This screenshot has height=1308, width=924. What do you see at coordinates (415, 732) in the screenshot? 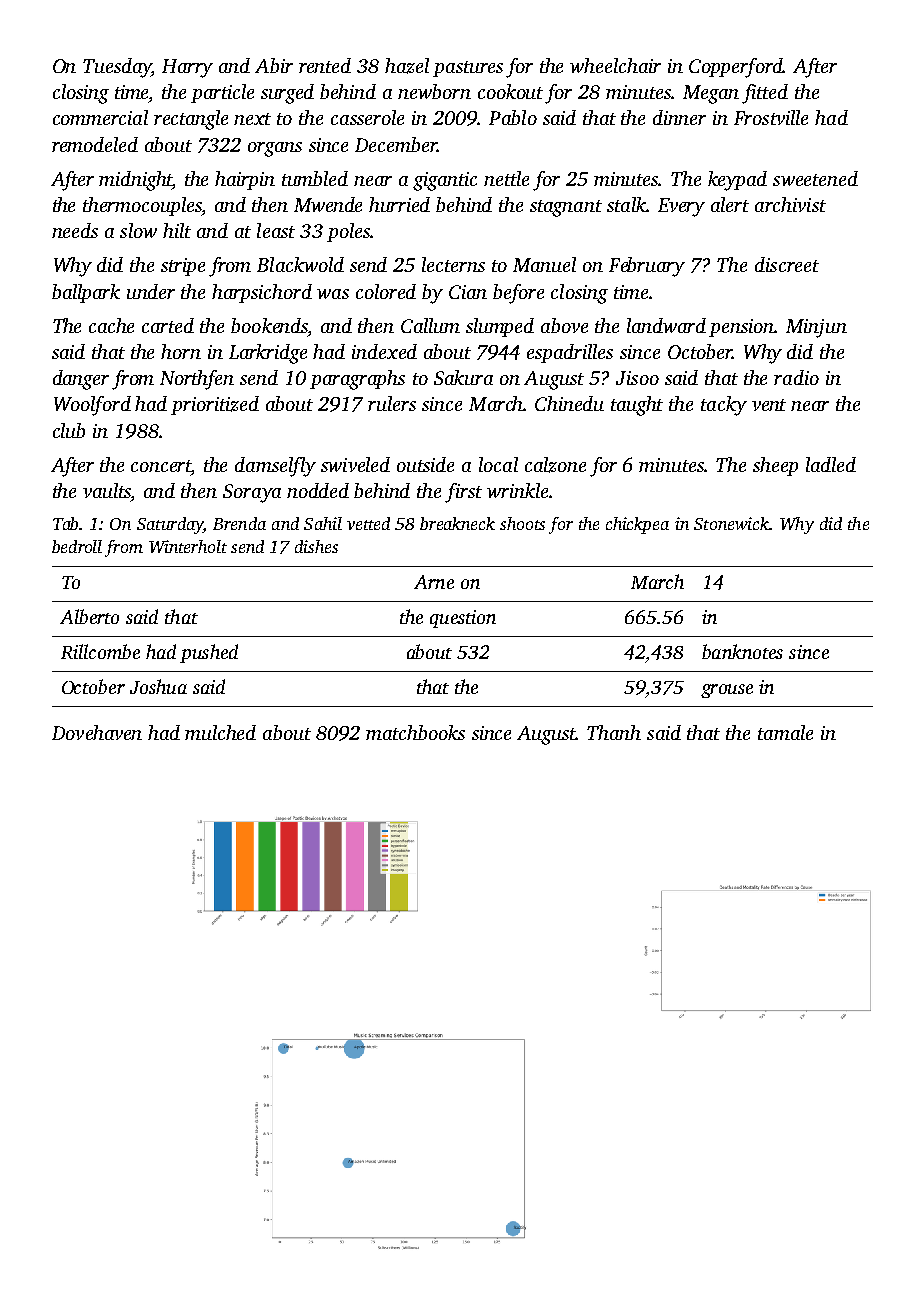
I see `matchbooks` at bounding box center [415, 732].
